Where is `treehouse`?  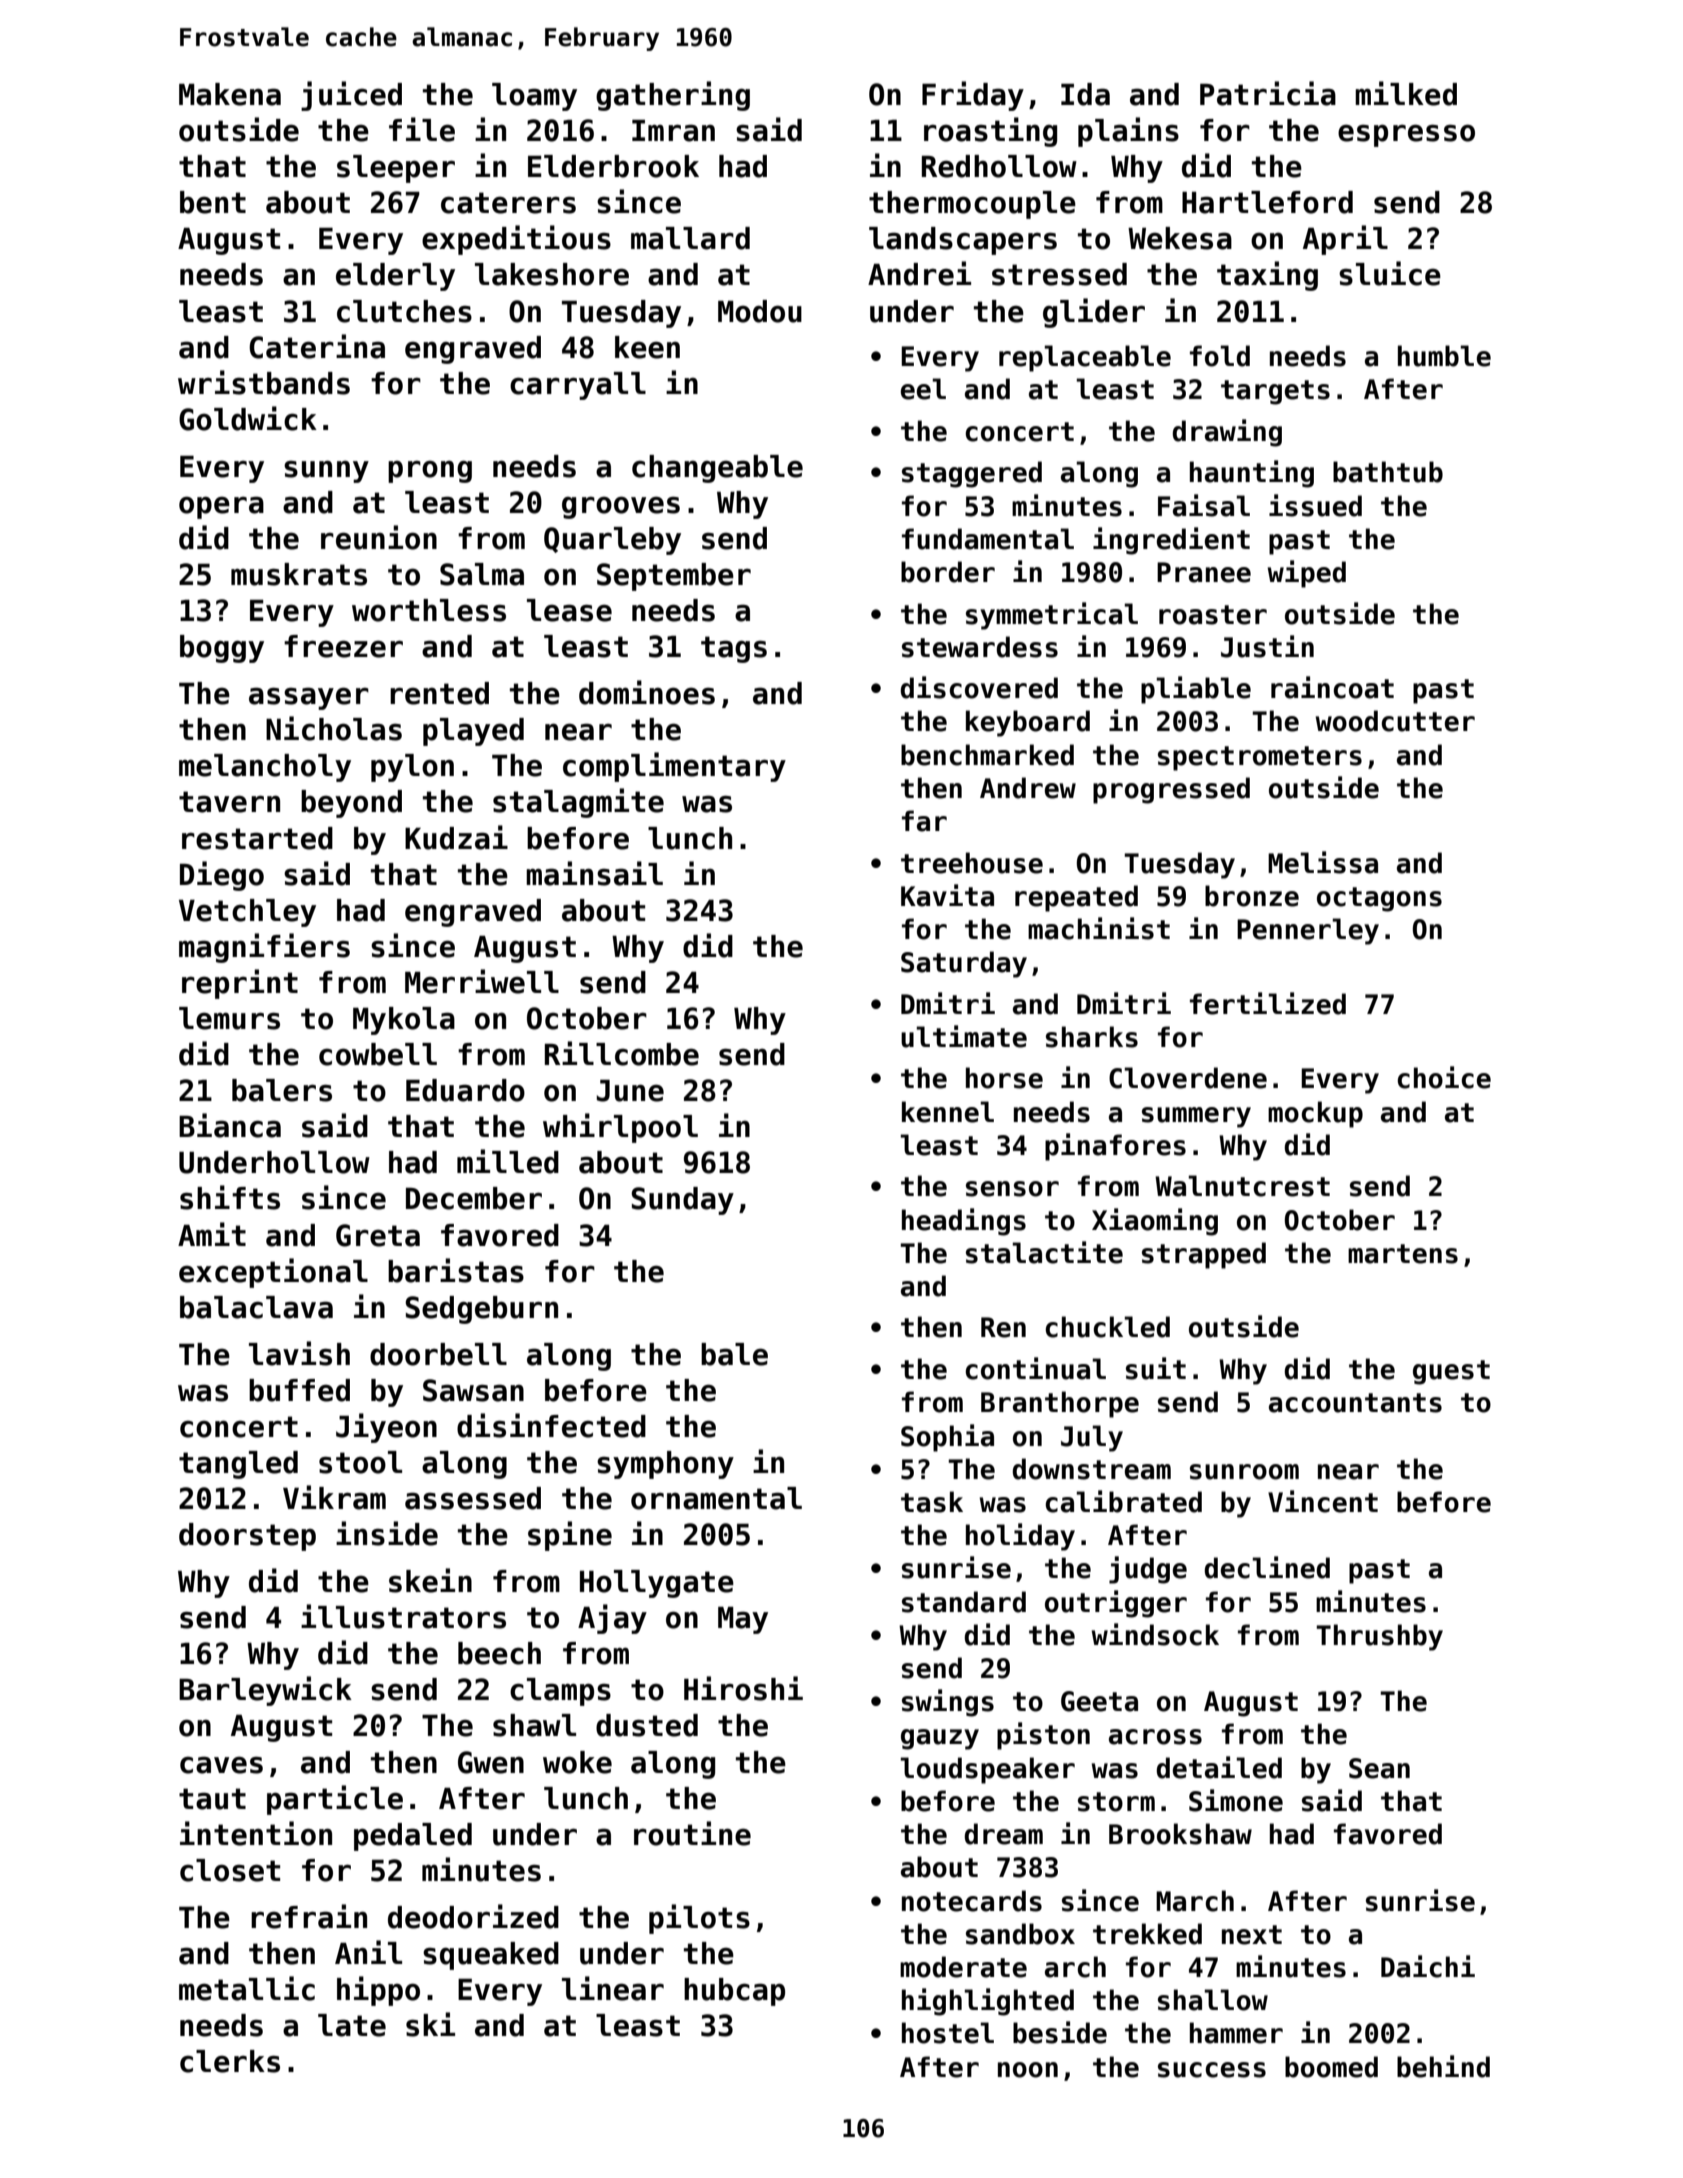 treehouse is located at coordinates (972, 863).
